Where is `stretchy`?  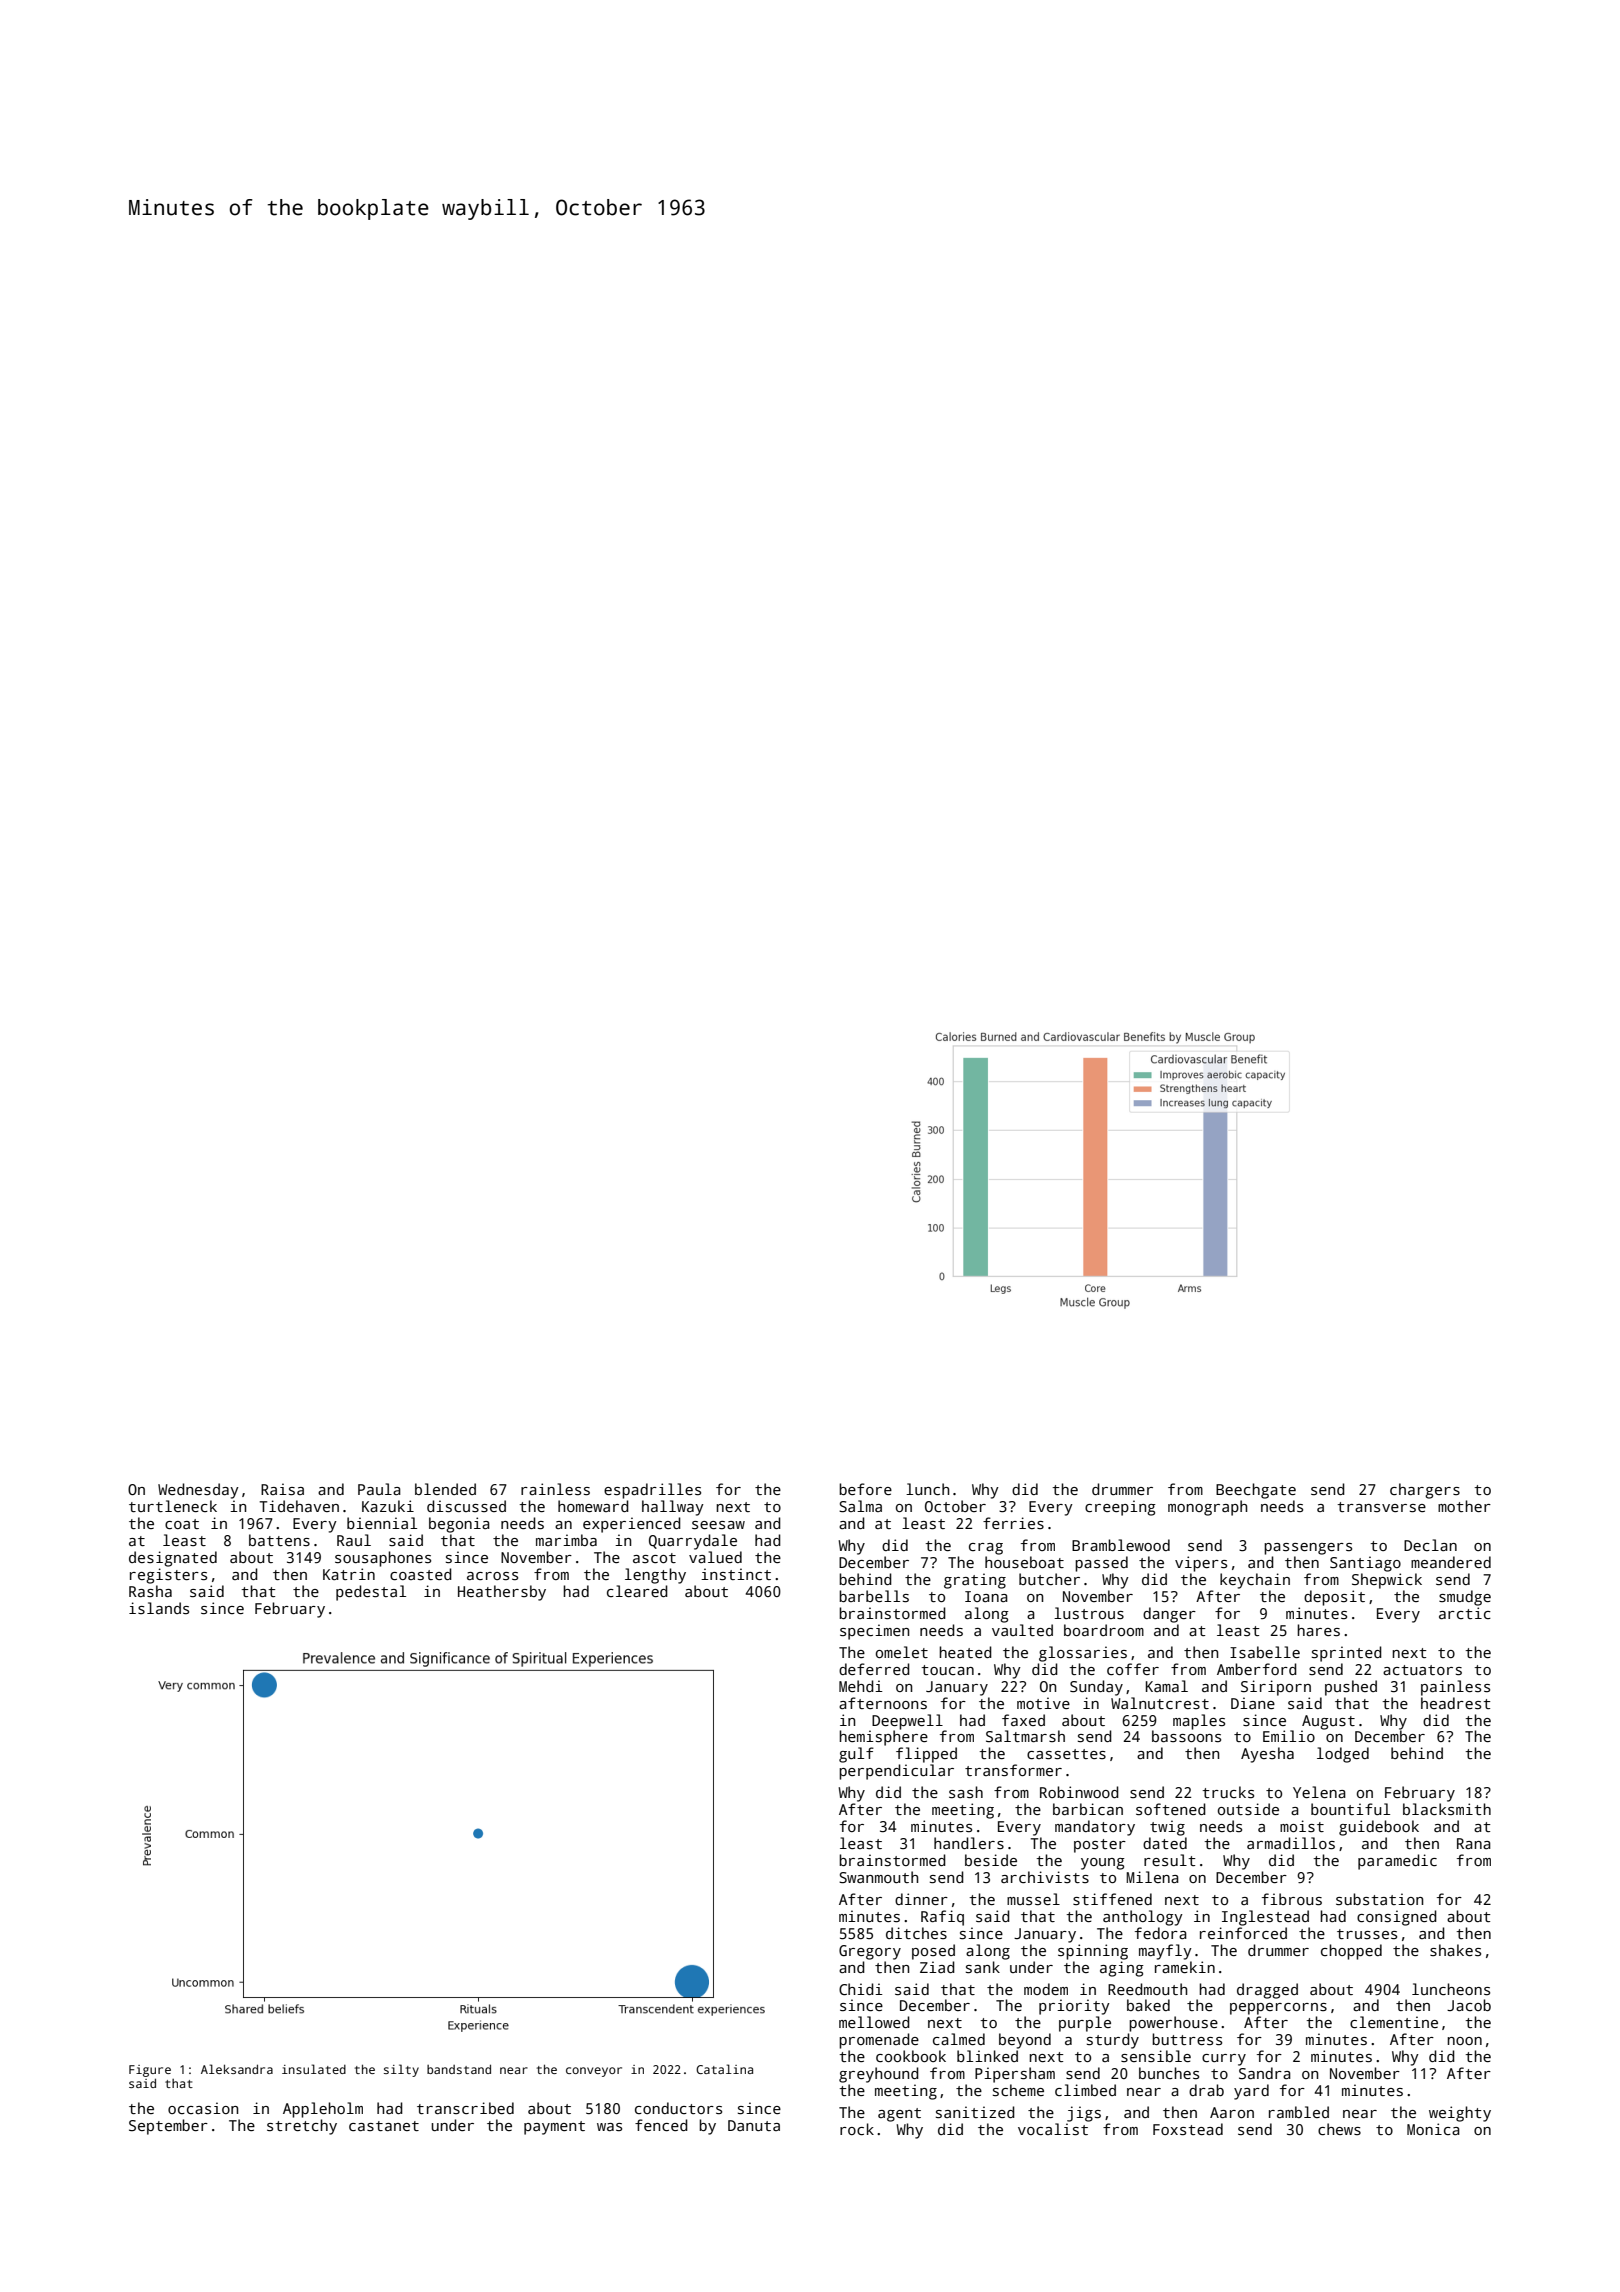 stretchy is located at coordinates (302, 2127).
